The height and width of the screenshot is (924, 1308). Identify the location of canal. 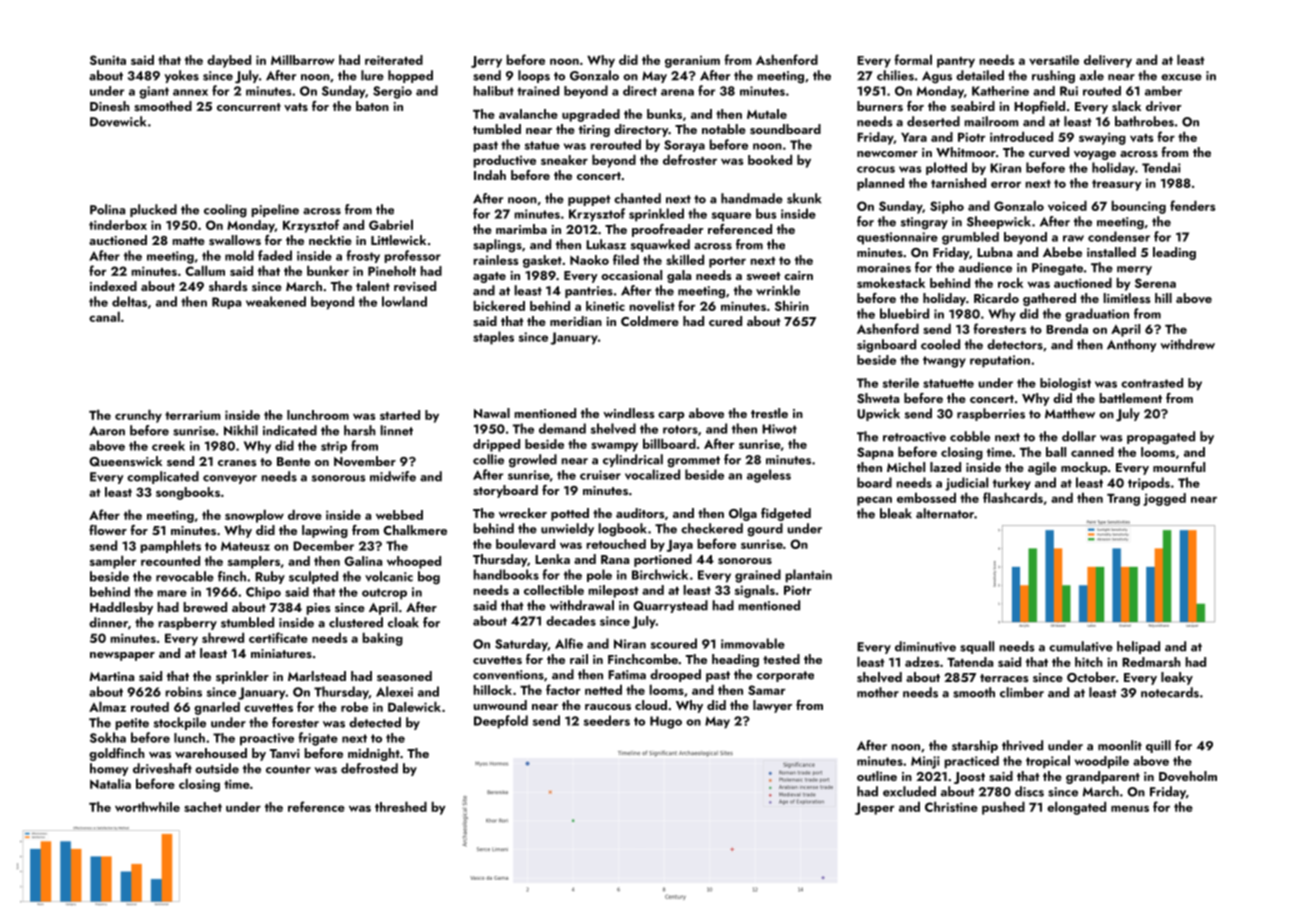
(104, 316).
